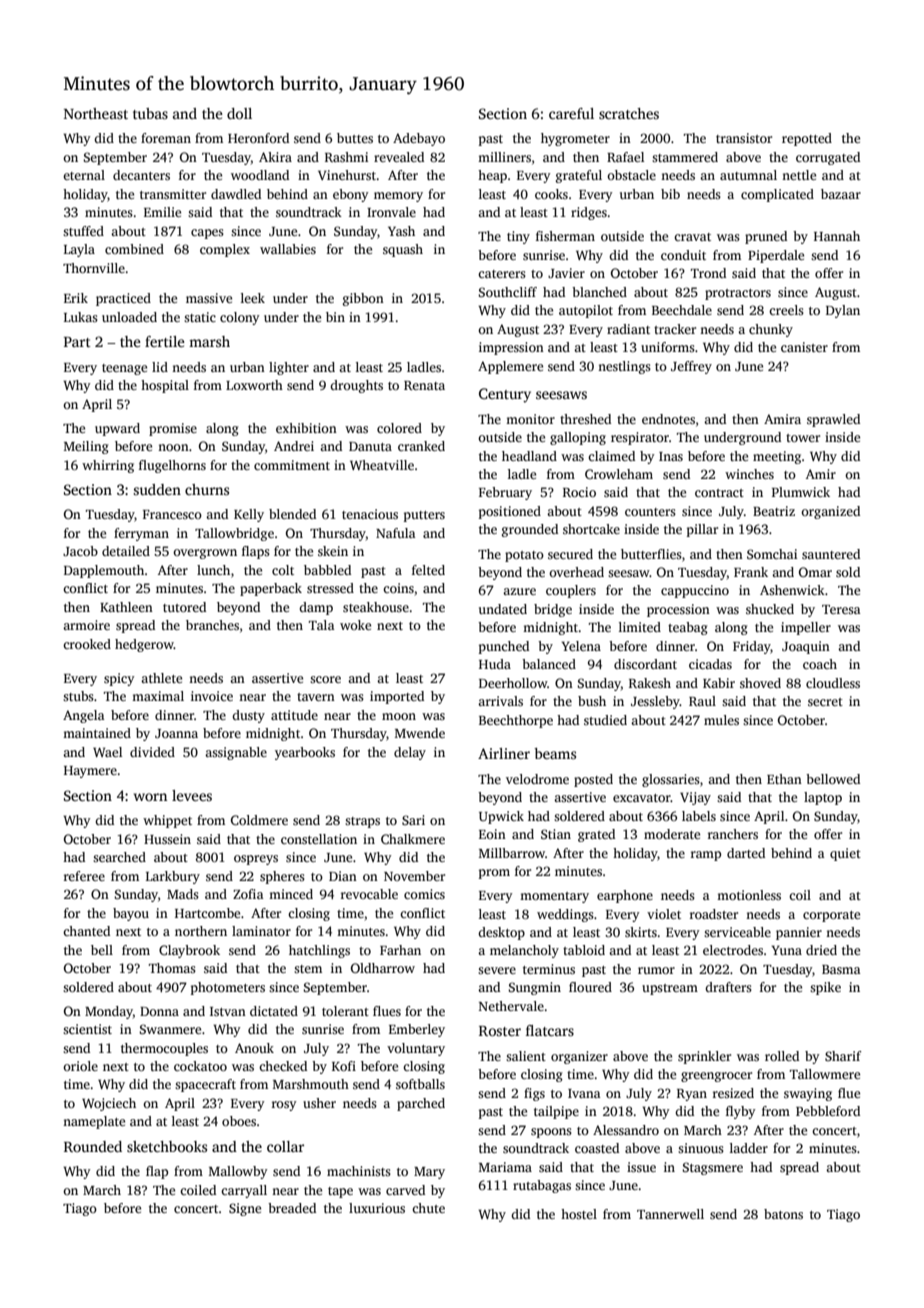 Image resolution: width=924 pixels, height=1308 pixels. Describe the element at coordinates (244, 1191) in the image. I see `carryall` at that location.
